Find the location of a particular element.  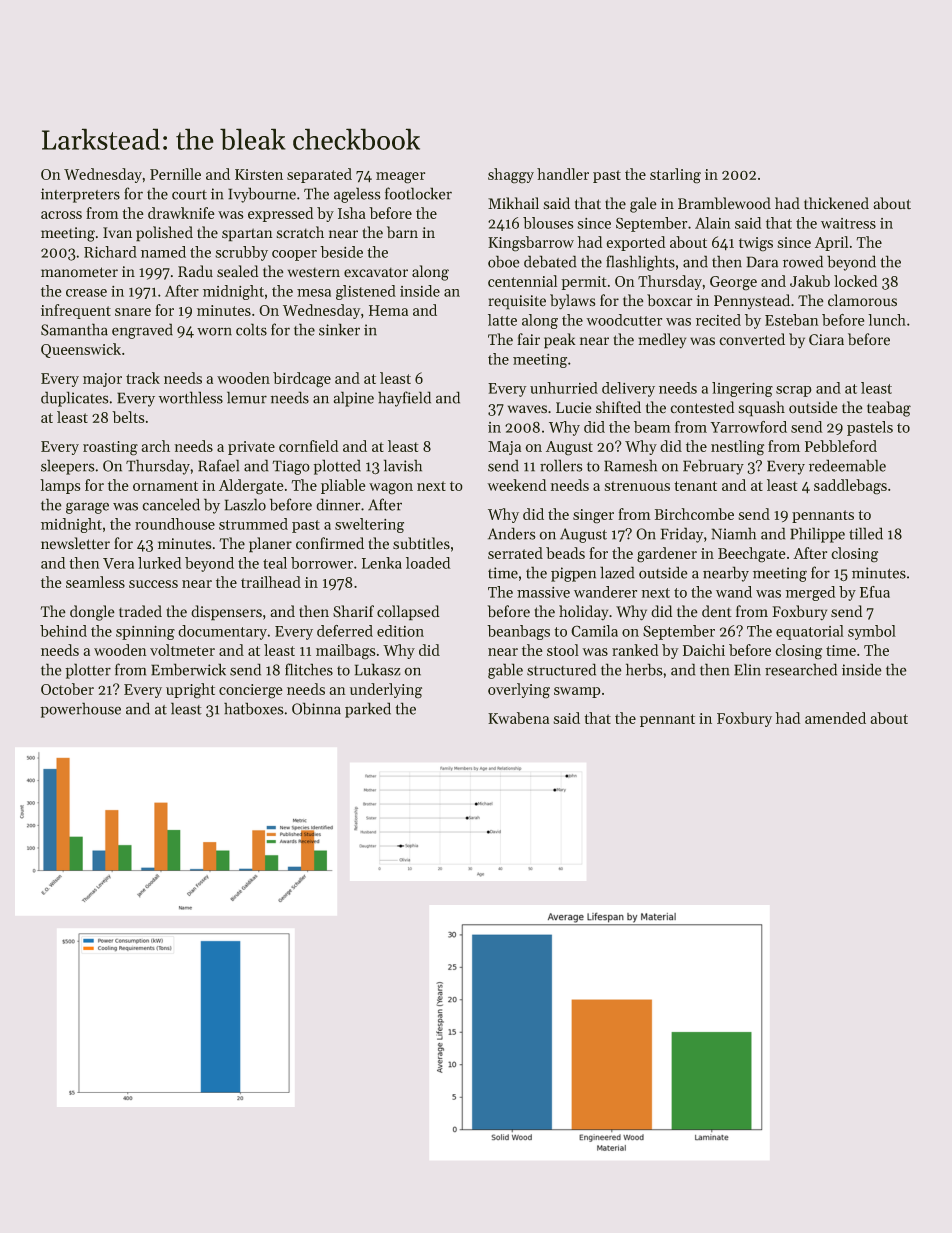

drawknife is located at coordinates (181, 213).
